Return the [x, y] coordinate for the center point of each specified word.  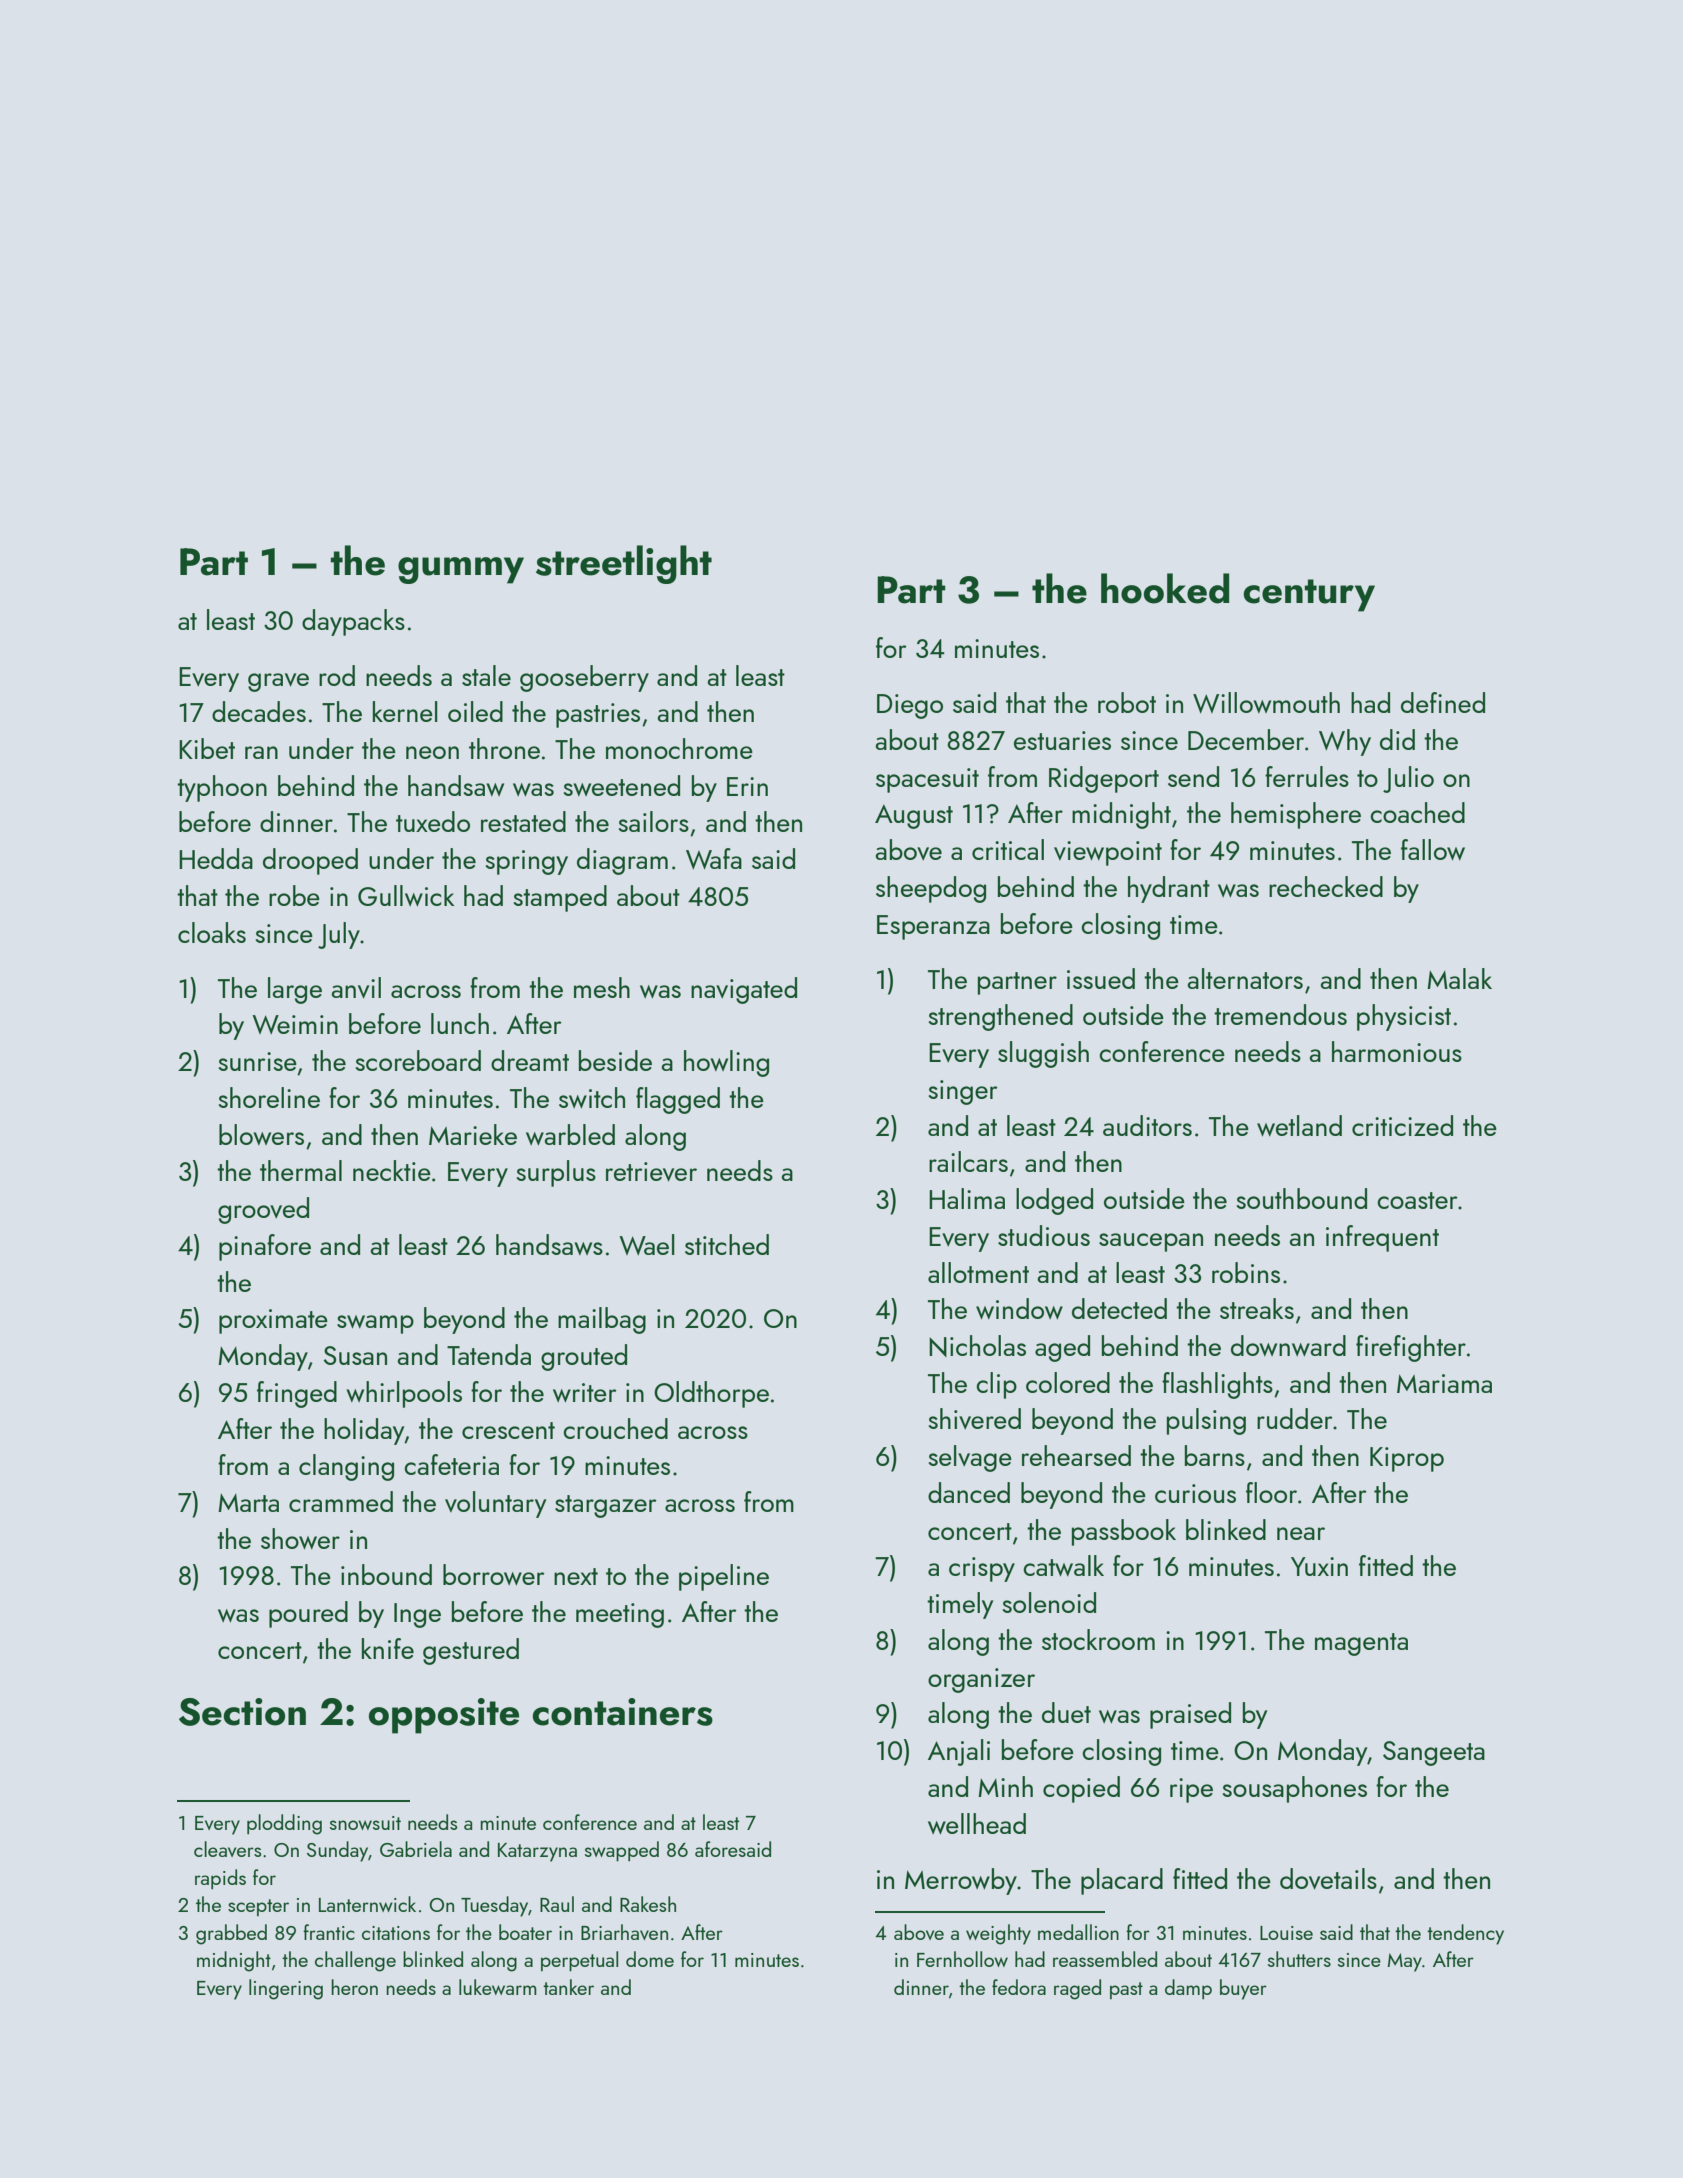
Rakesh [648, 1904]
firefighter [1411, 1348]
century [1309, 595]
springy [527, 862]
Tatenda [489, 1354]
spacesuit [927, 780]
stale [486, 675]
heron [354, 1987]
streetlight [624, 564]
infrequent [1382, 1238]
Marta [248, 1503]
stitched [727, 1244]
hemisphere [1296, 815]
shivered [975, 1419]
